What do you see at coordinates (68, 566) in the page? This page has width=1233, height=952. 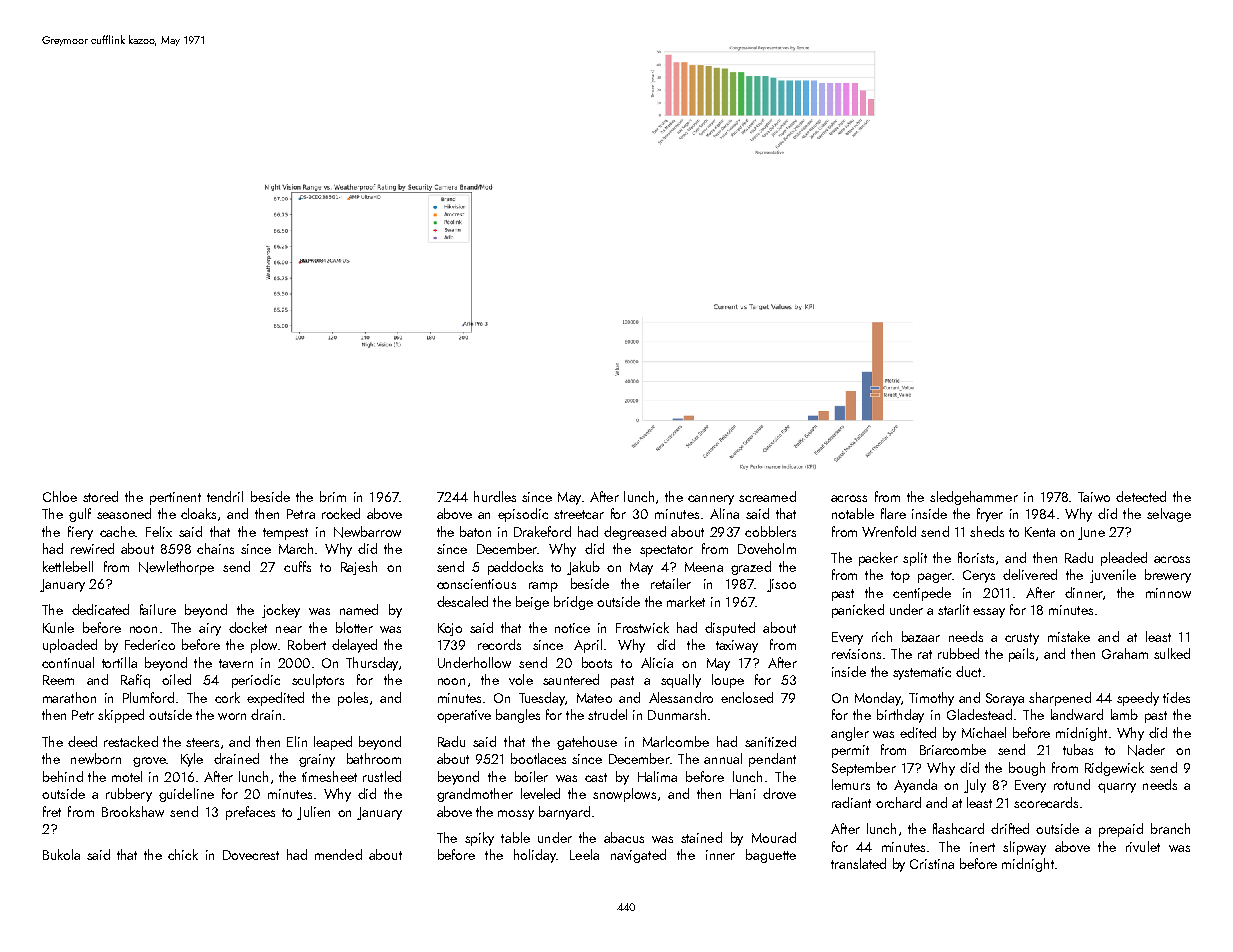 I see `kettlebell` at bounding box center [68, 566].
